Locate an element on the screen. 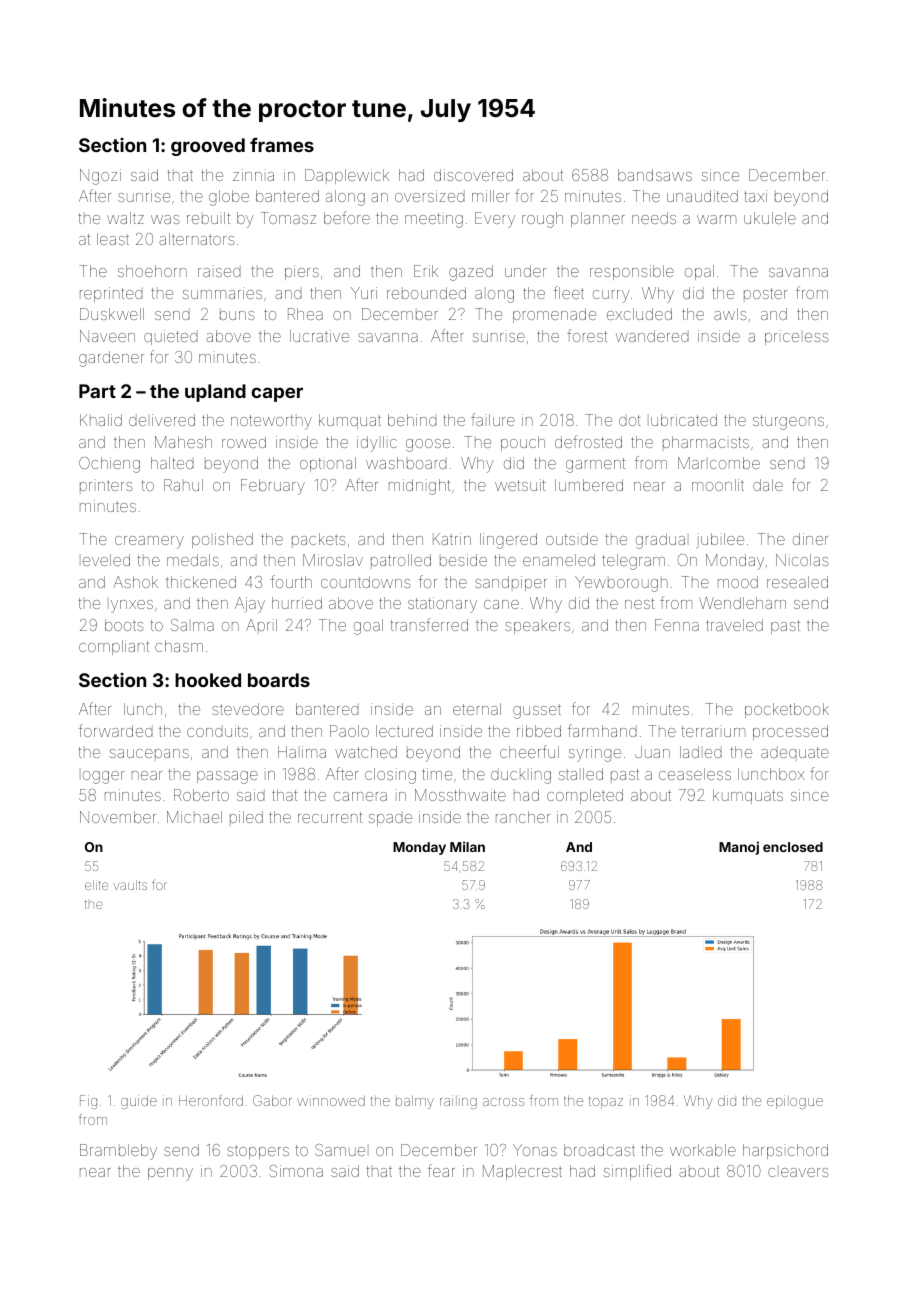 This screenshot has height=1316, width=908. cleavers is located at coordinates (798, 1172).
